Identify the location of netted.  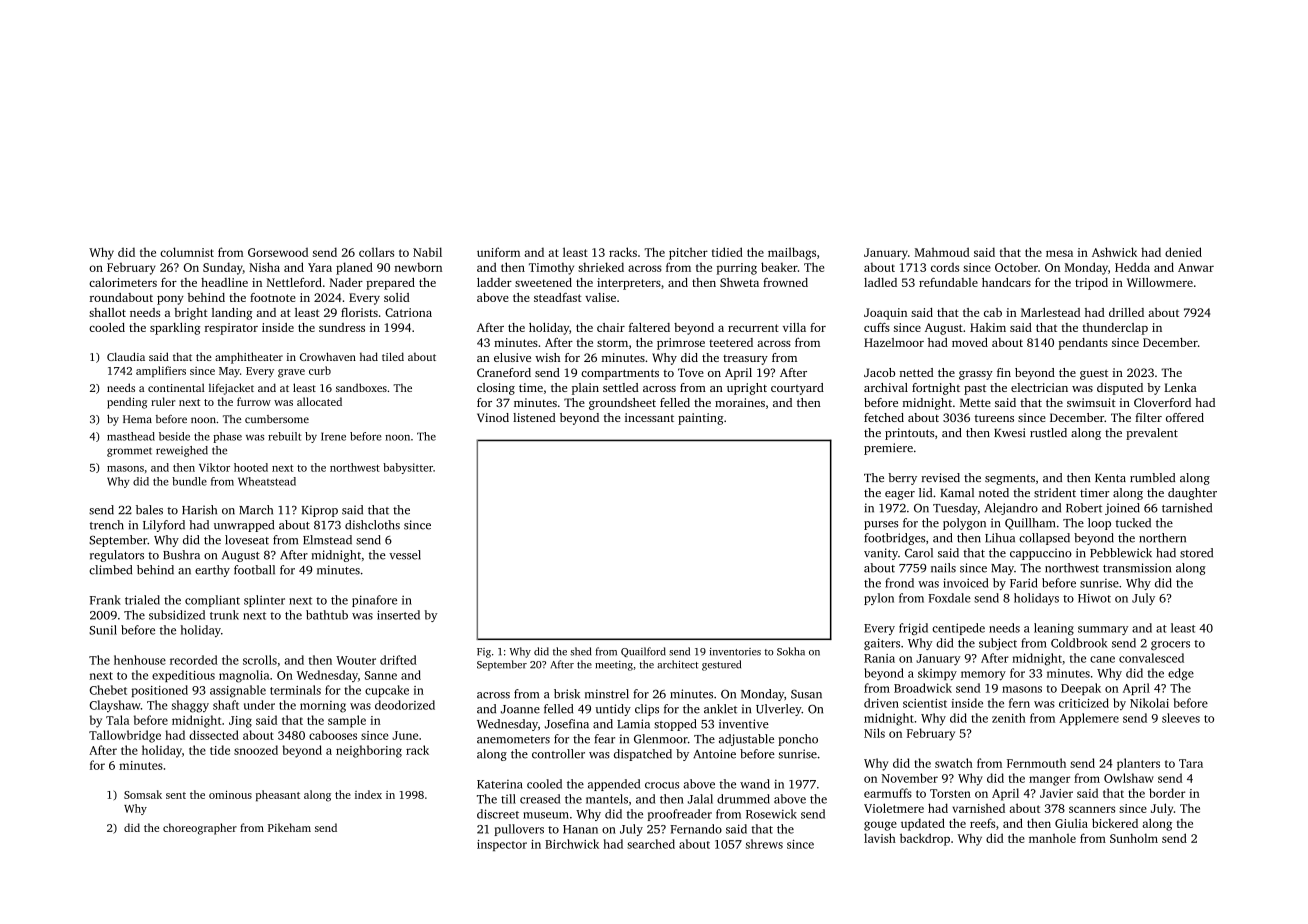
(916, 372).
